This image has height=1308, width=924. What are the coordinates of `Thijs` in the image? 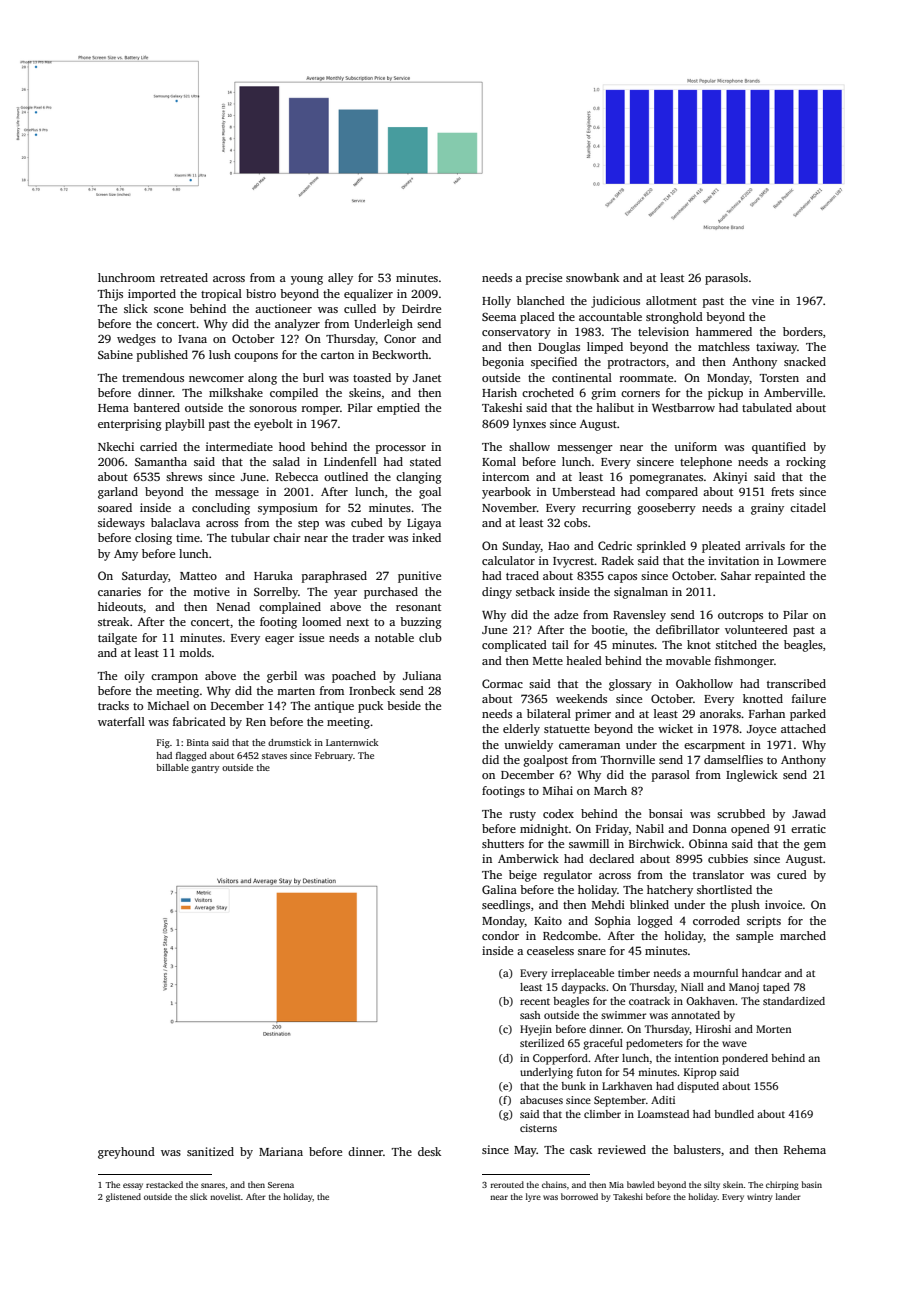 It's located at (110, 295).
